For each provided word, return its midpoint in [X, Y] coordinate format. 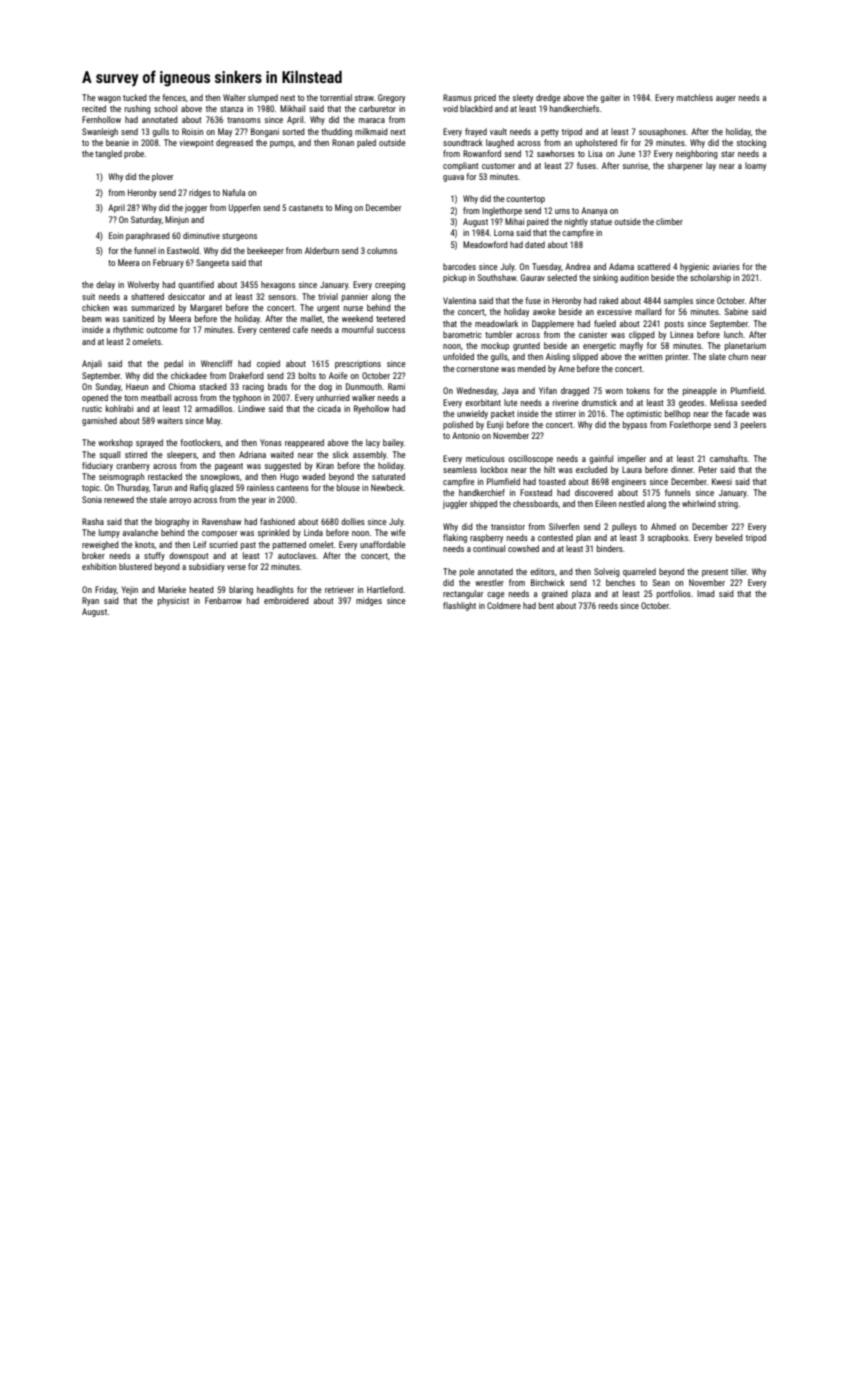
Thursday [133, 488]
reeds [608, 605]
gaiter [610, 98]
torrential [336, 97]
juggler [455, 504]
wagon [109, 99]
